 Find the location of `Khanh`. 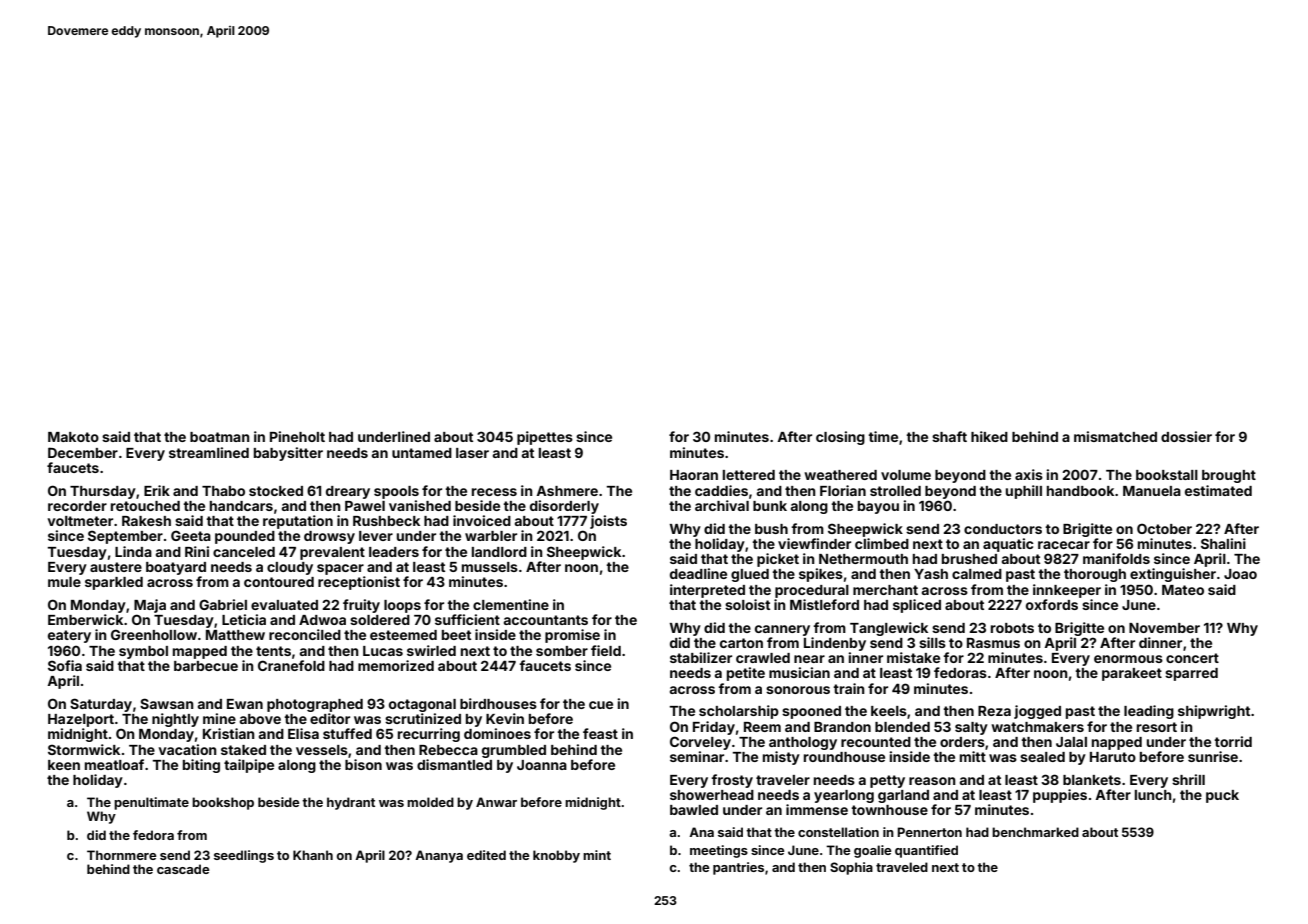

Khanh is located at coordinates (313, 855).
